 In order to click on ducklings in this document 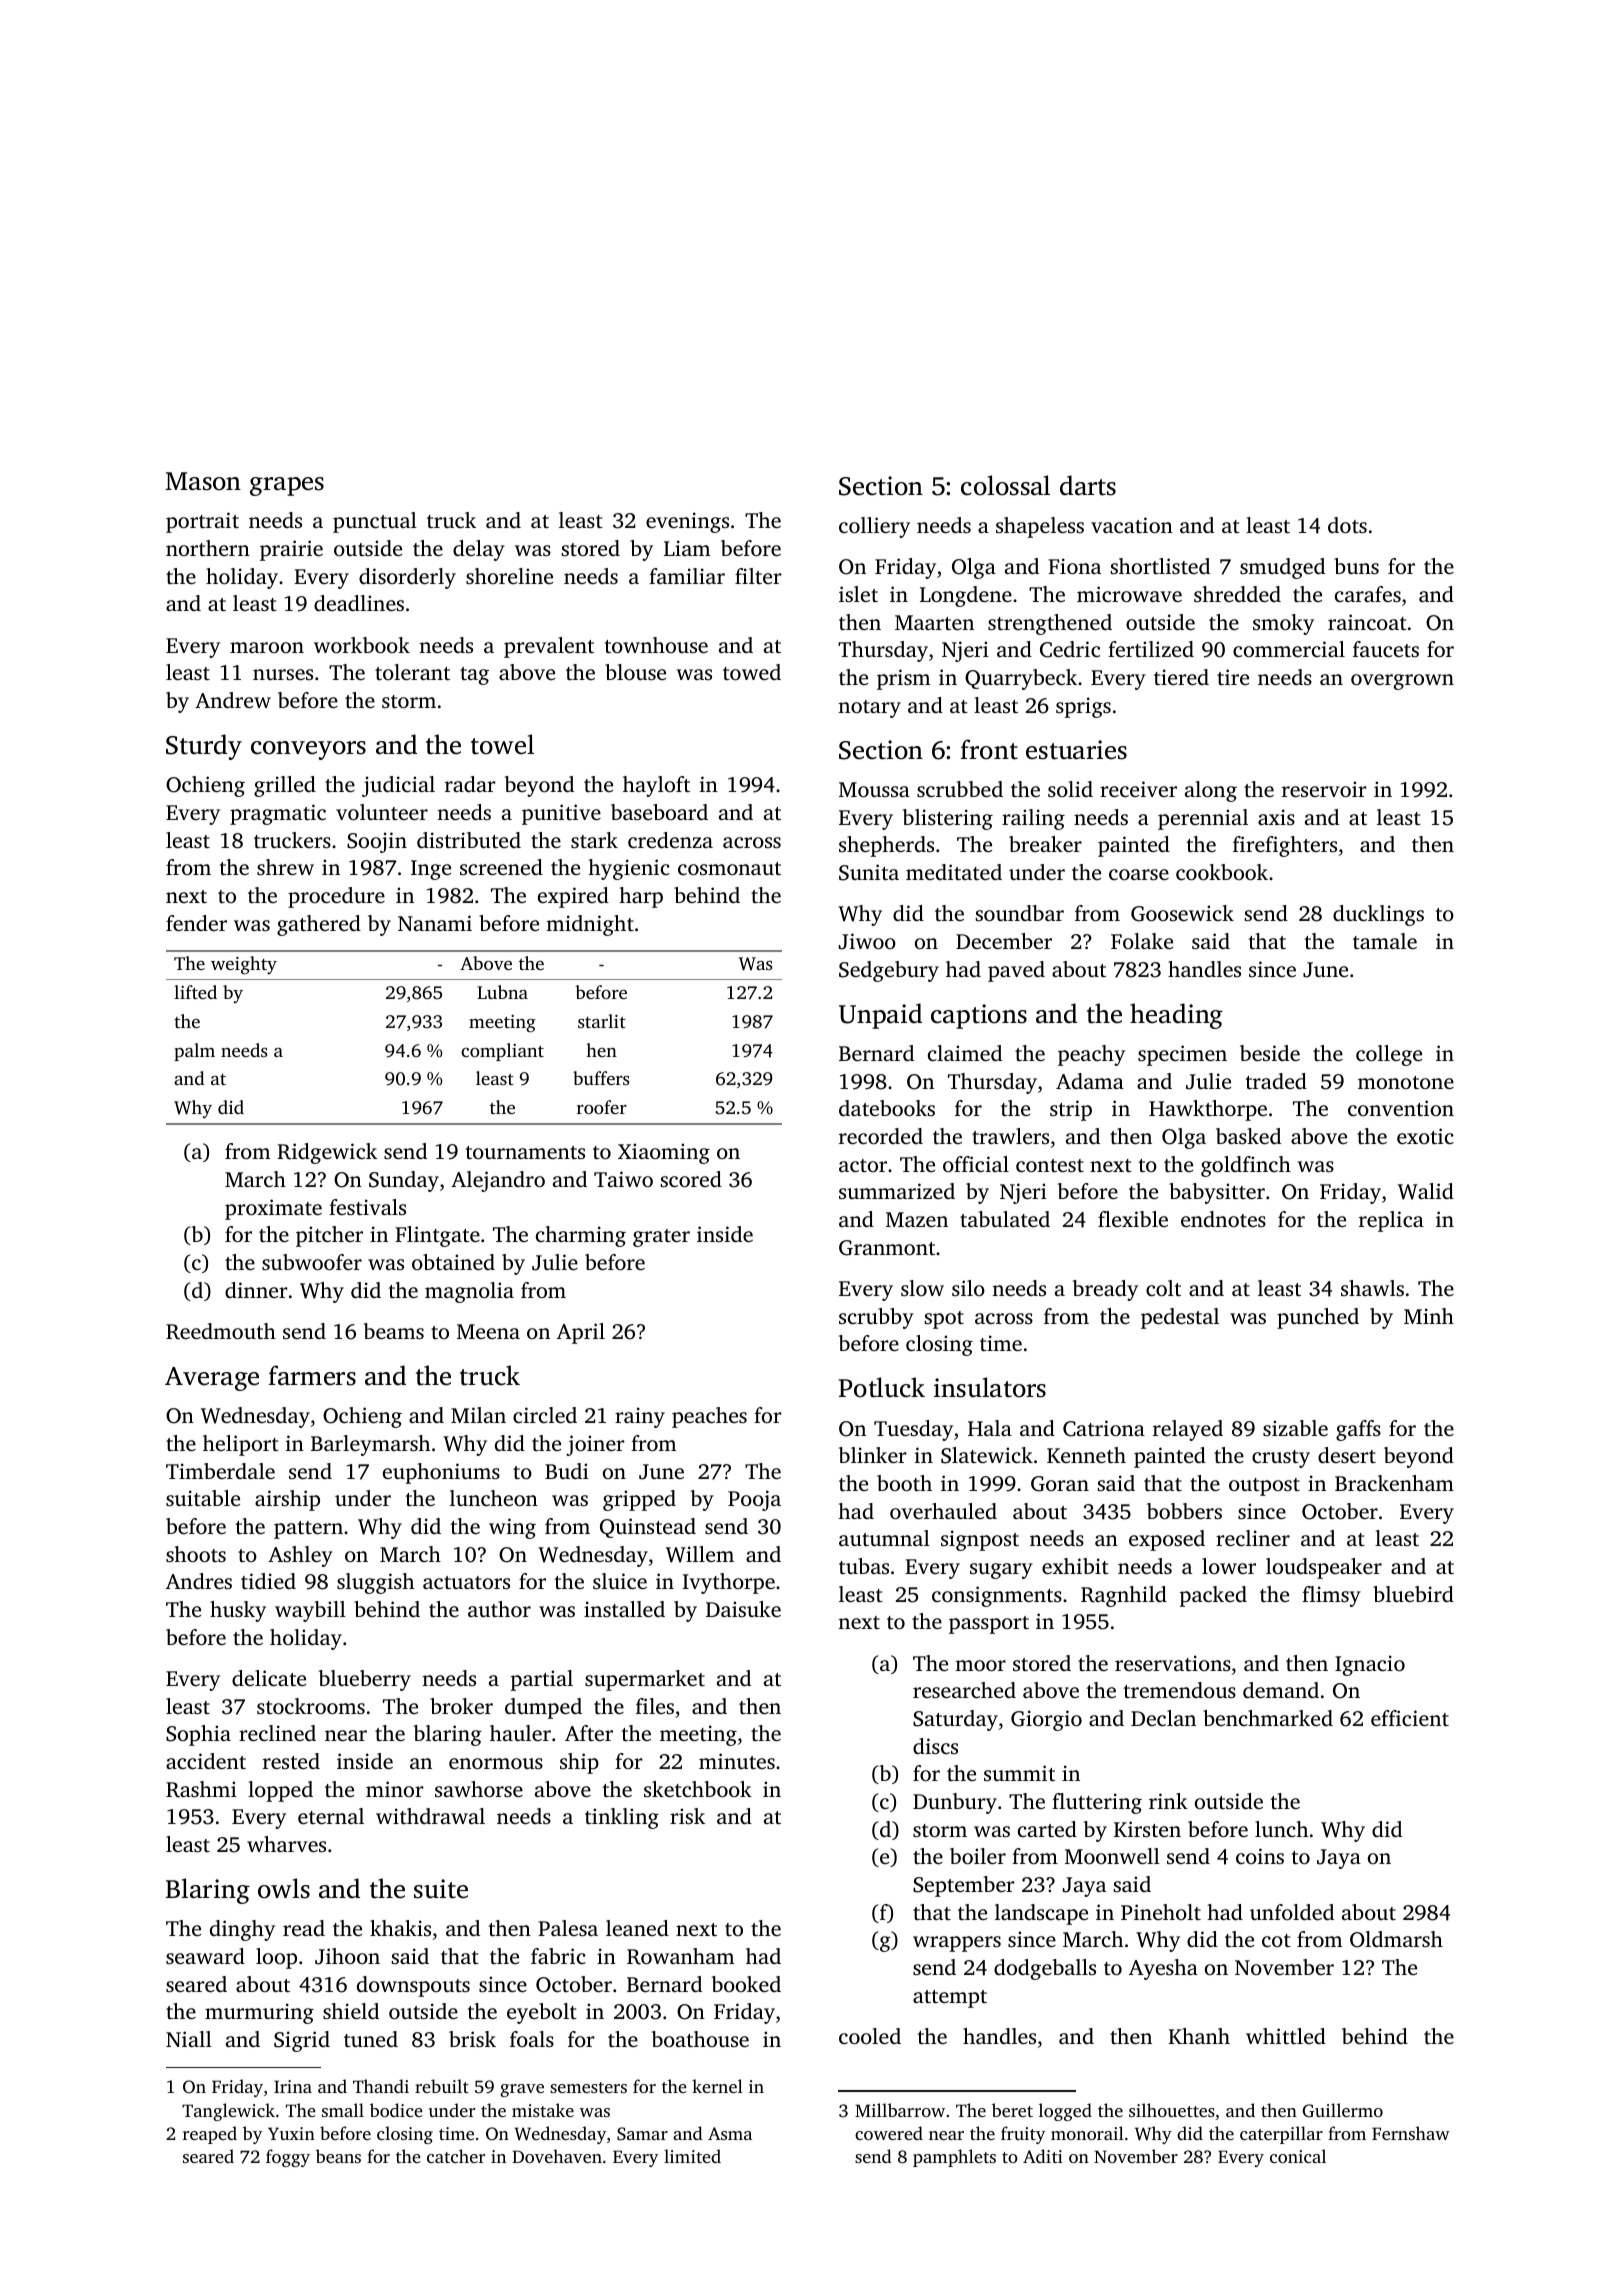, I will do `click(1378, 915)`.
